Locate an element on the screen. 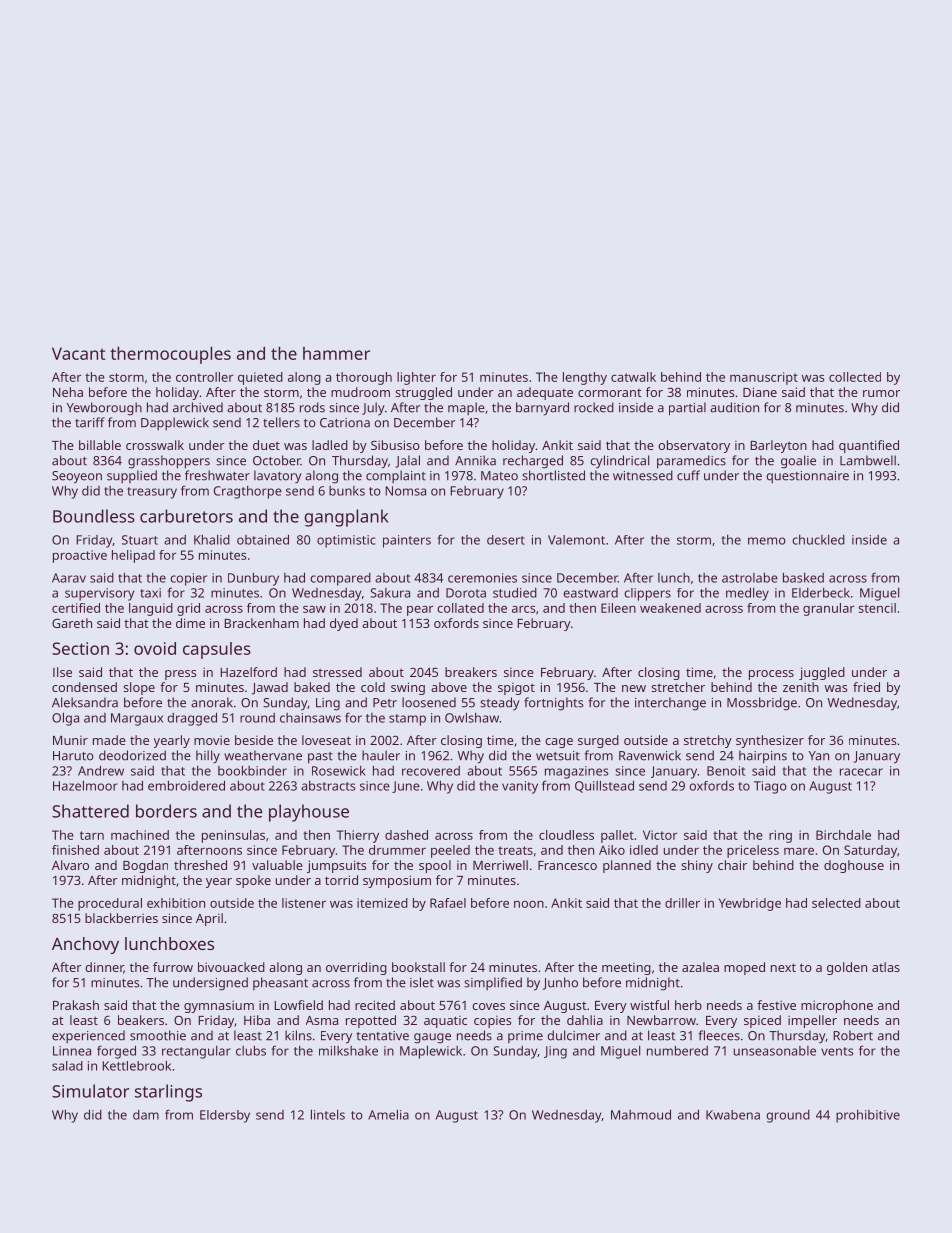 The width and height of the screenshot is (952, 1233). shortlisted is located at coordinates (553, 475).
